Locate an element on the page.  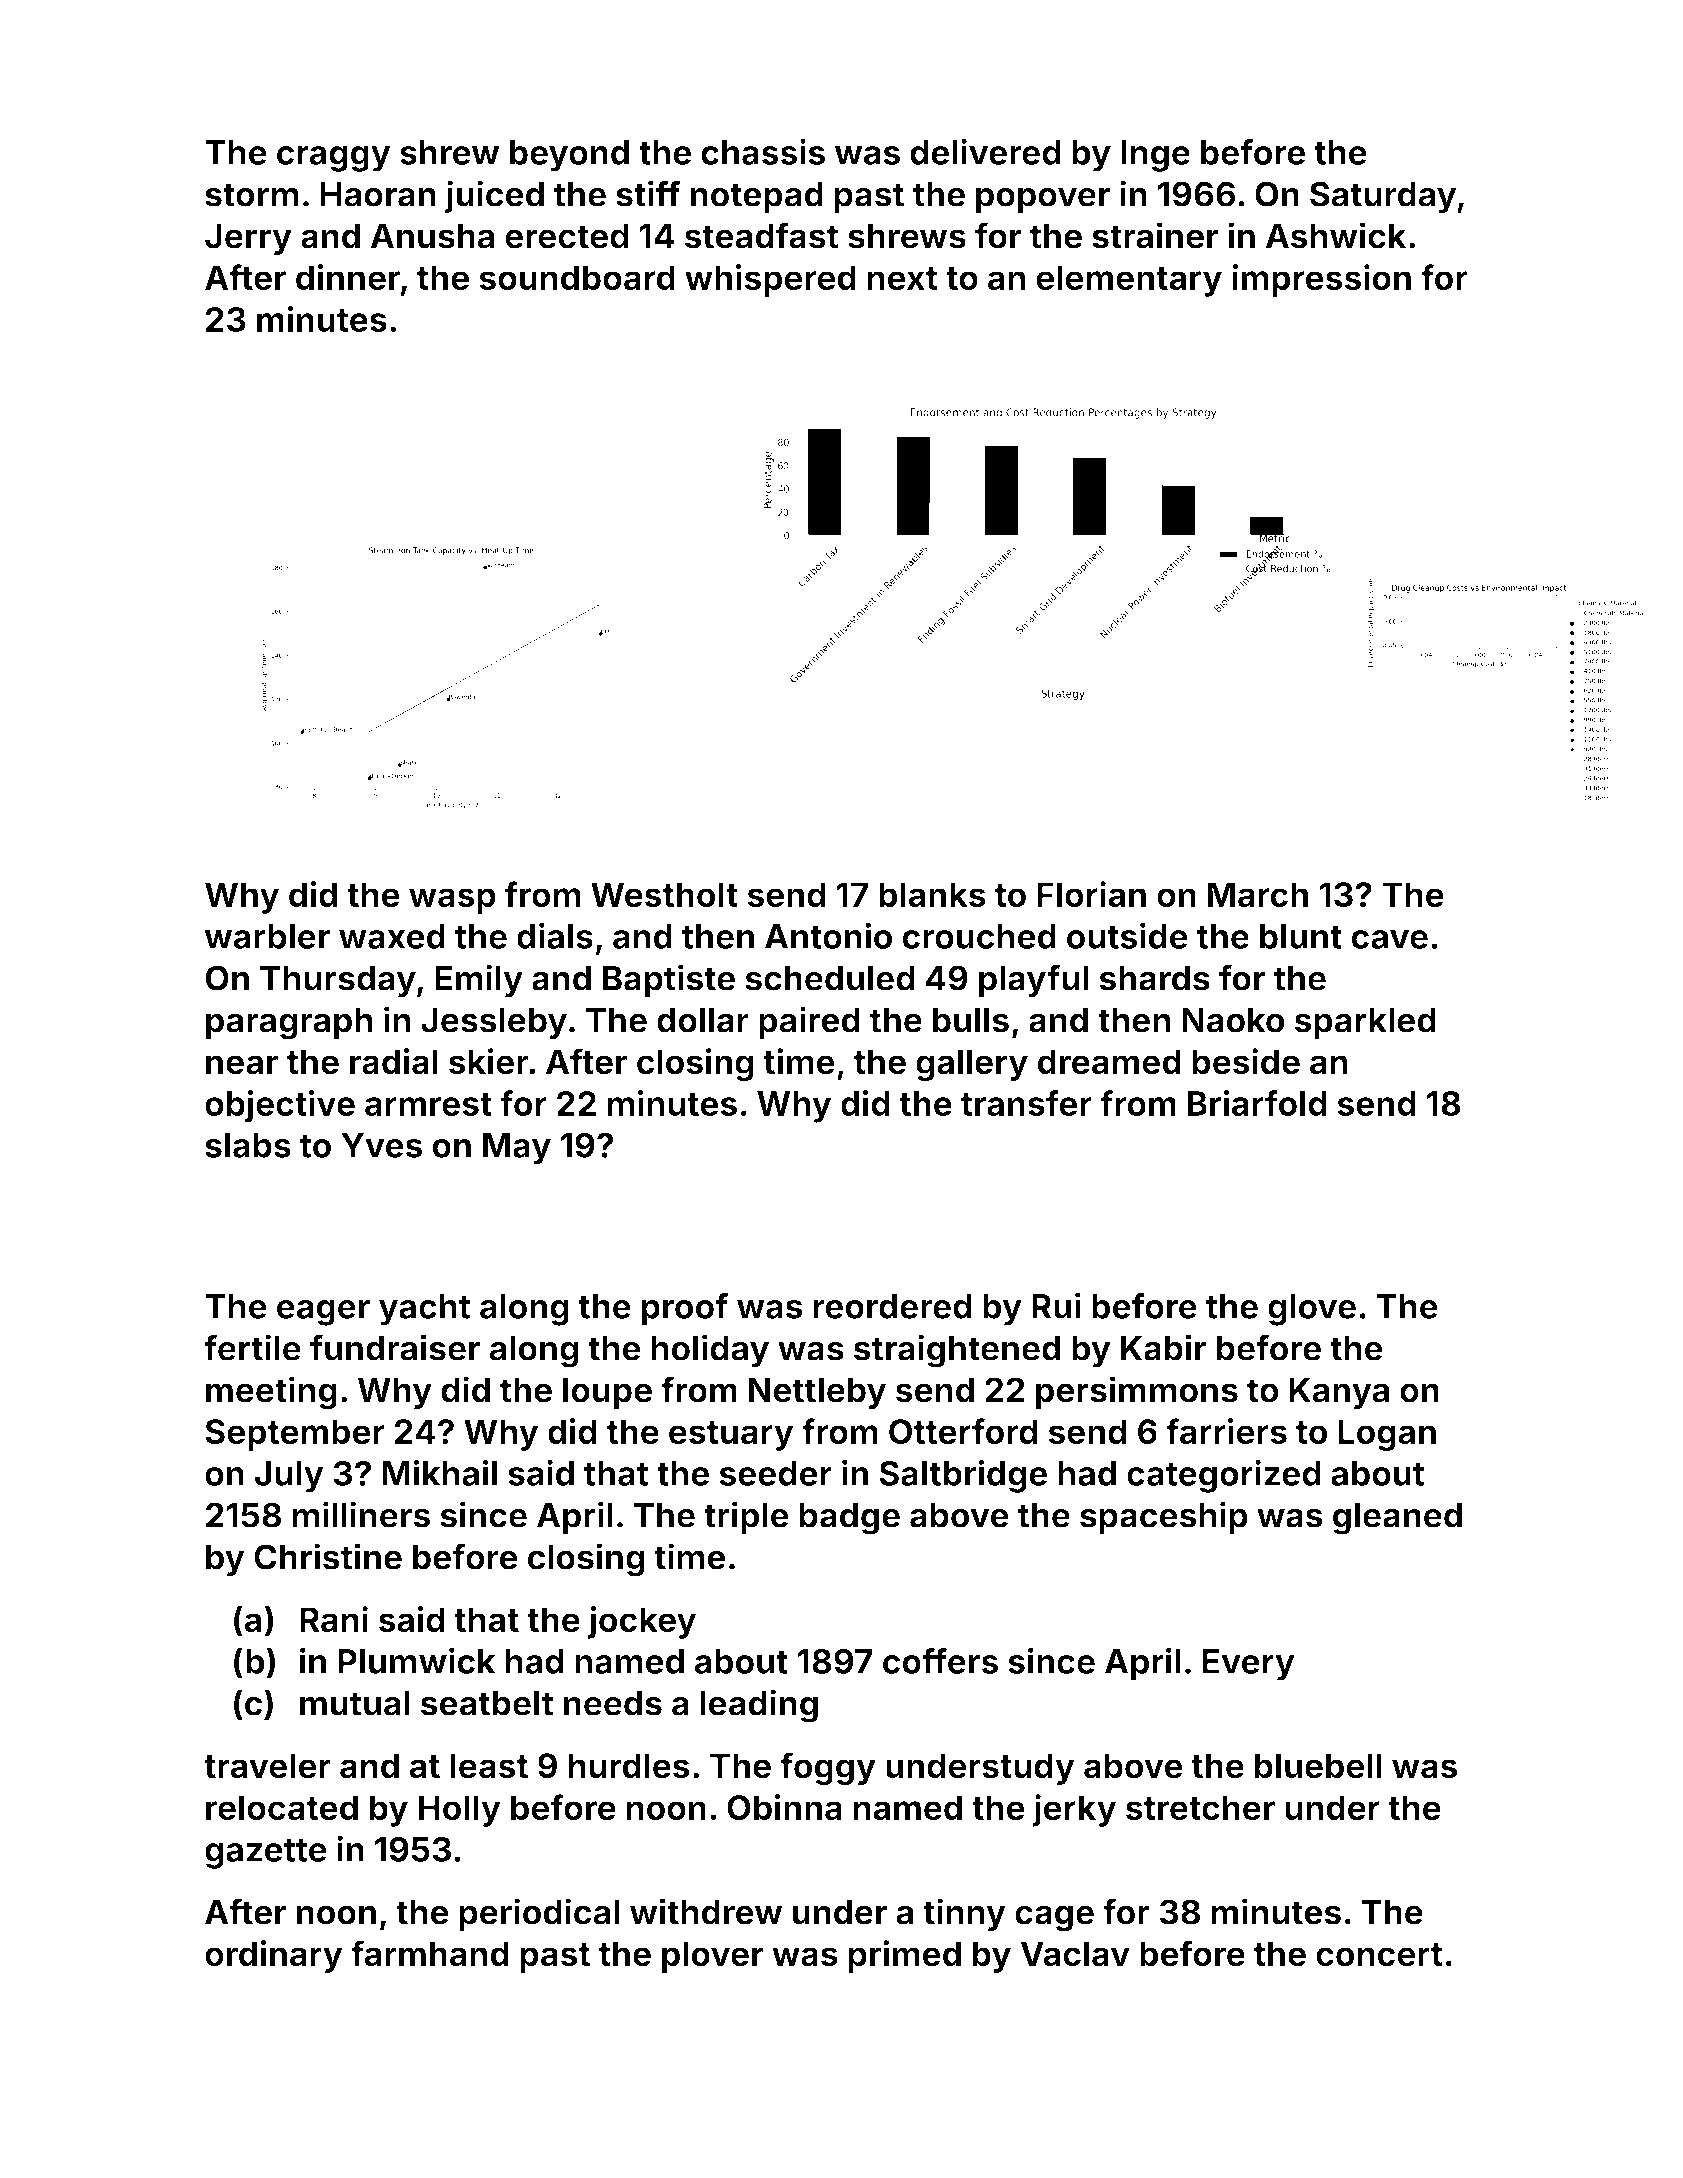
blunt is located at coordinates (1301, 936).
